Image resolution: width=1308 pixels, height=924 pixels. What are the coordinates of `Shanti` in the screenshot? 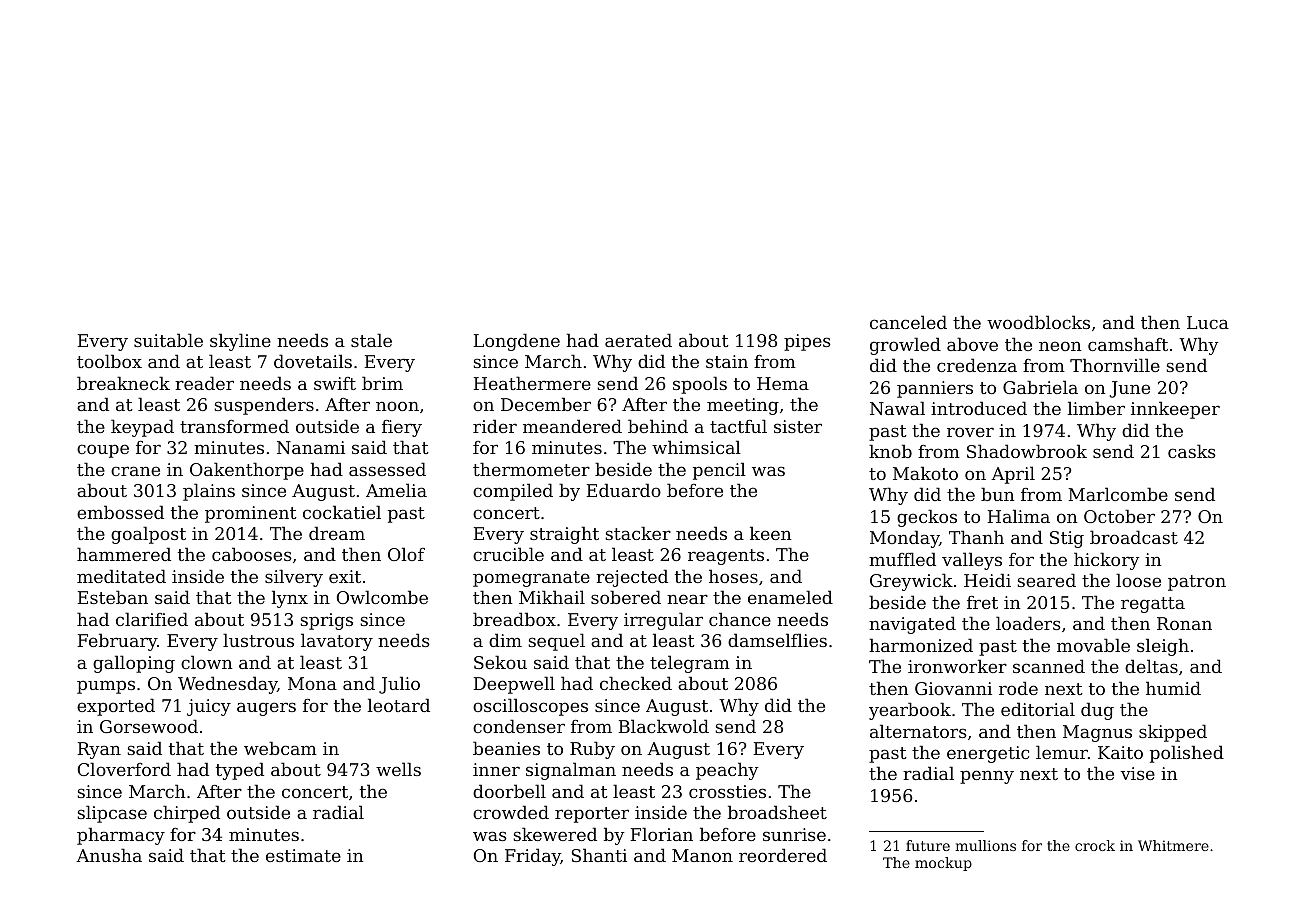 It's located at (599, 855).
